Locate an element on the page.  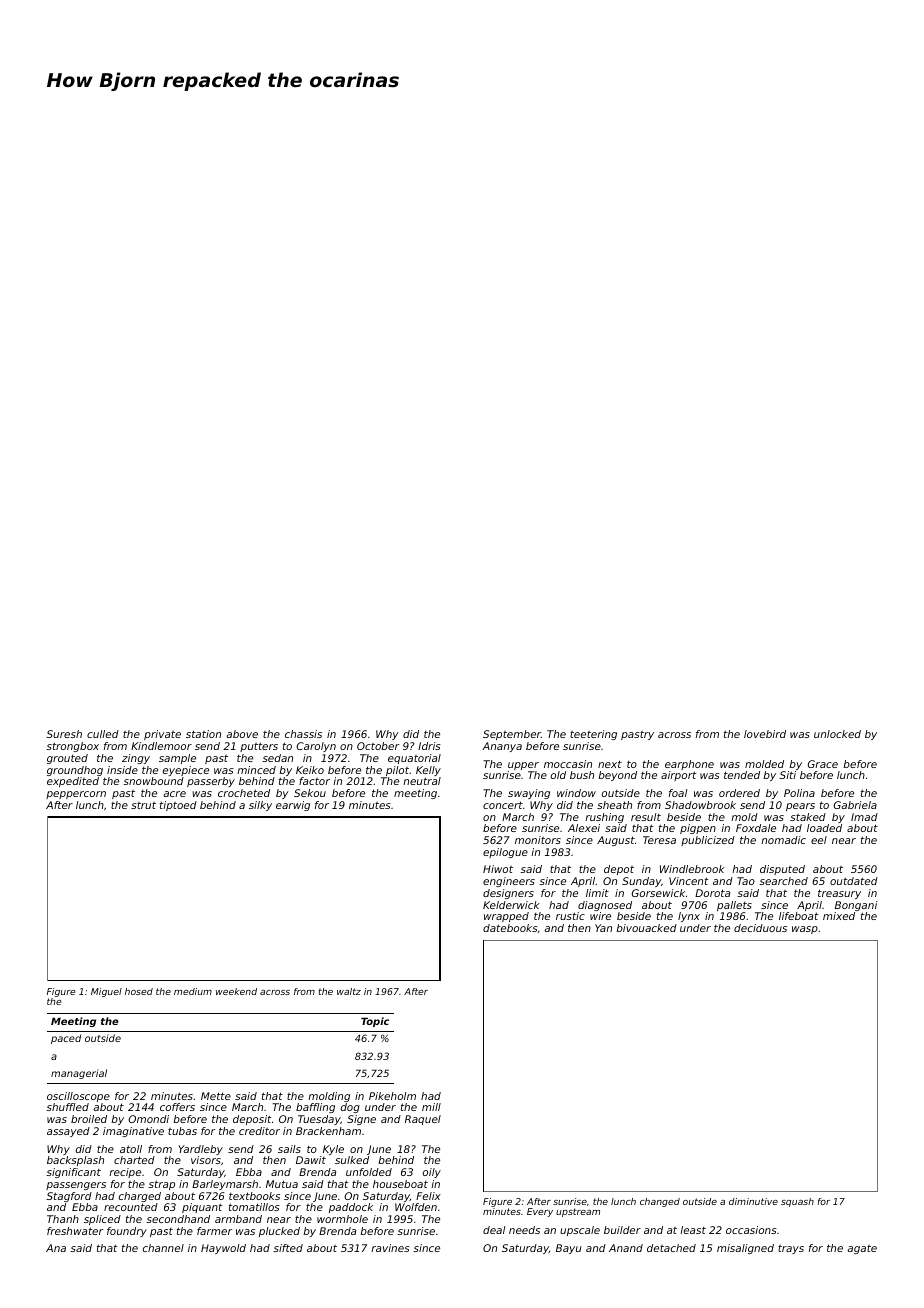
mill is located at coordinates (431, 1107).
